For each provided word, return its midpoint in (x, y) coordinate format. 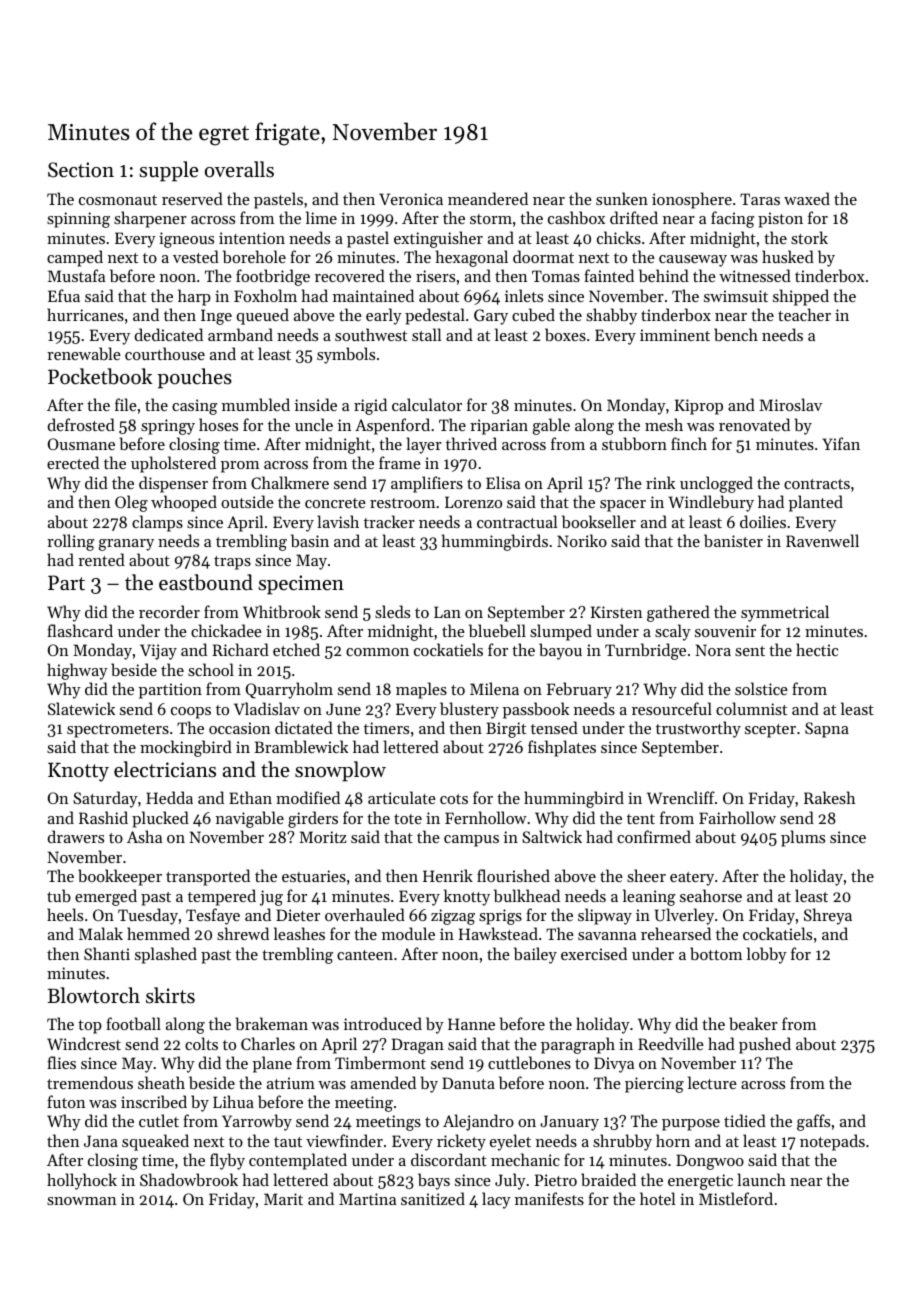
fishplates (562, 748)
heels (65, 914)
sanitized (433, 1198)
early (384, 316)
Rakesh (830, 797)
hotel (657, 1198)
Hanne (471, 1024)
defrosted (81, 424)
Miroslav (790, 404)
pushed (765, 1045)
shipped (801, 297)
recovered (350, 275)
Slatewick (81, 708)
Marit (283, 1199)
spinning (78, 220)
